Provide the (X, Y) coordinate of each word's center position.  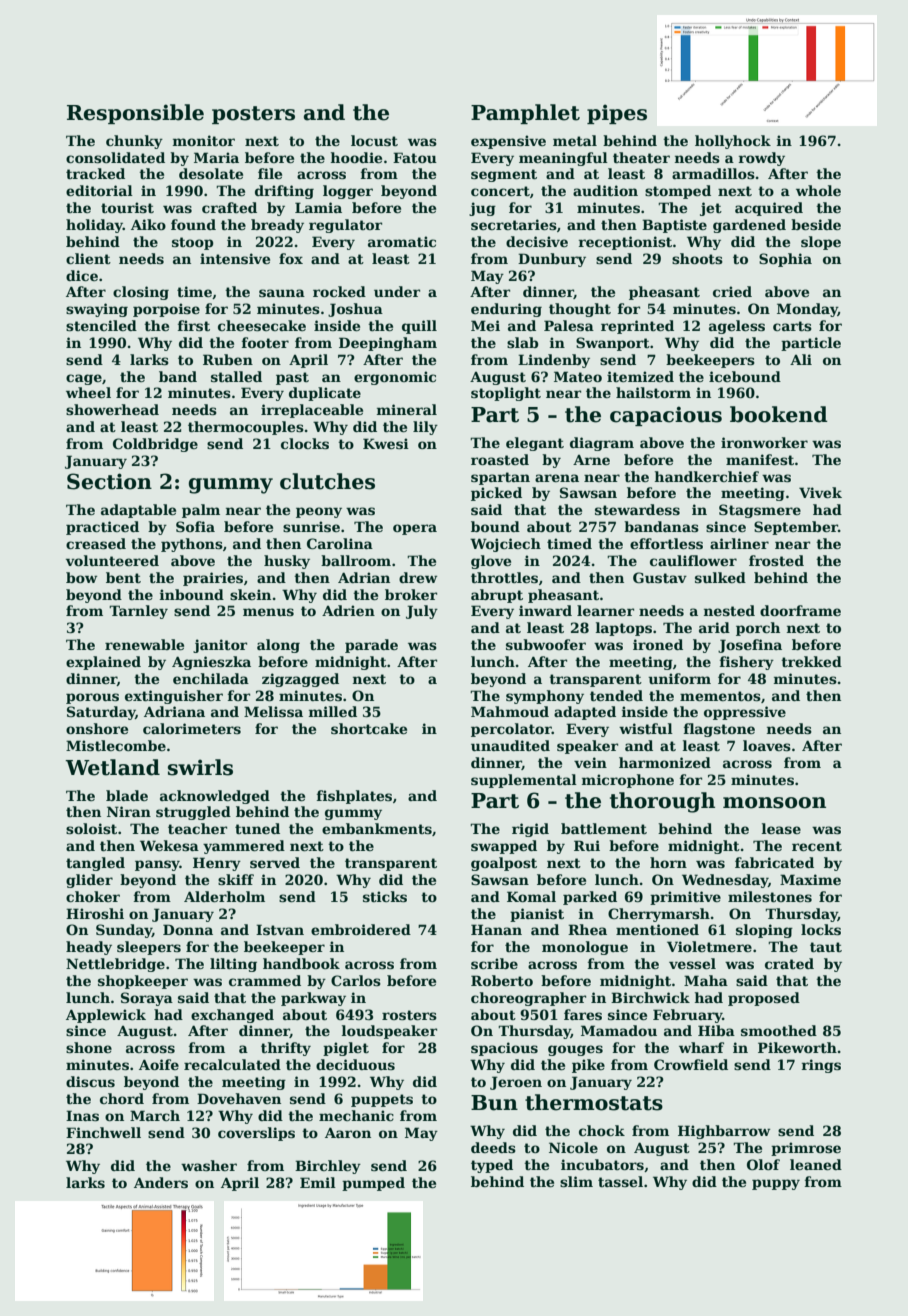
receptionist (625, 243)
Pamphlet (525, 114)
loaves (767, 745)
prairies (213, 579)
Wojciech (505, 545)
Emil (318, 1182)
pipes (617, 114)
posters (253, 115)
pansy (157, 865)
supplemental (524, 781)
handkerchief (706, 476)
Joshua (355, 310)
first (193, 325)
